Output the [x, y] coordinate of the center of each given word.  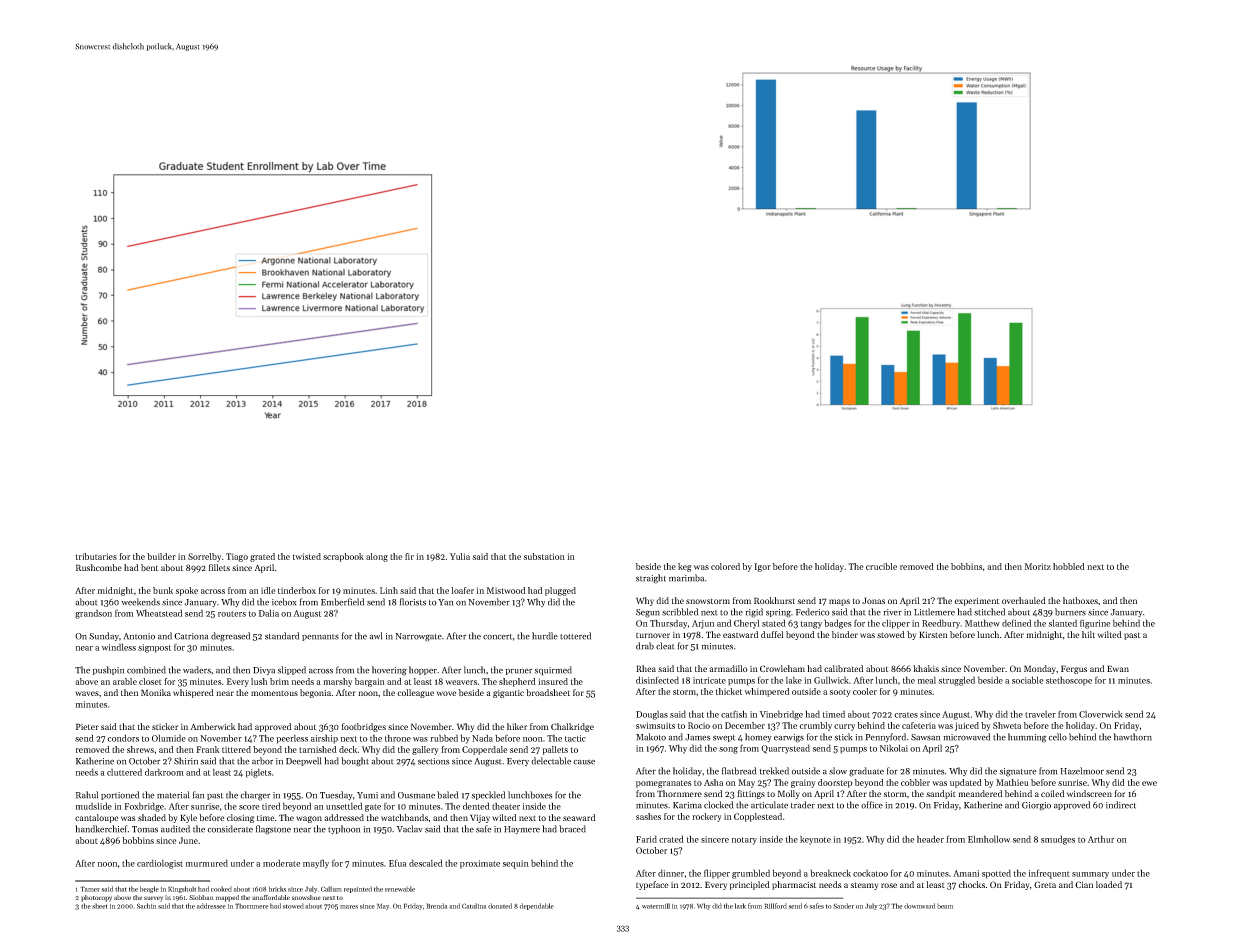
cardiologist [160, 864]
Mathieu [1012, 782]
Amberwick [212, 726]
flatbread [739, 771]
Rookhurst [774, 600]
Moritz [1038, 566]
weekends [140, 602]
